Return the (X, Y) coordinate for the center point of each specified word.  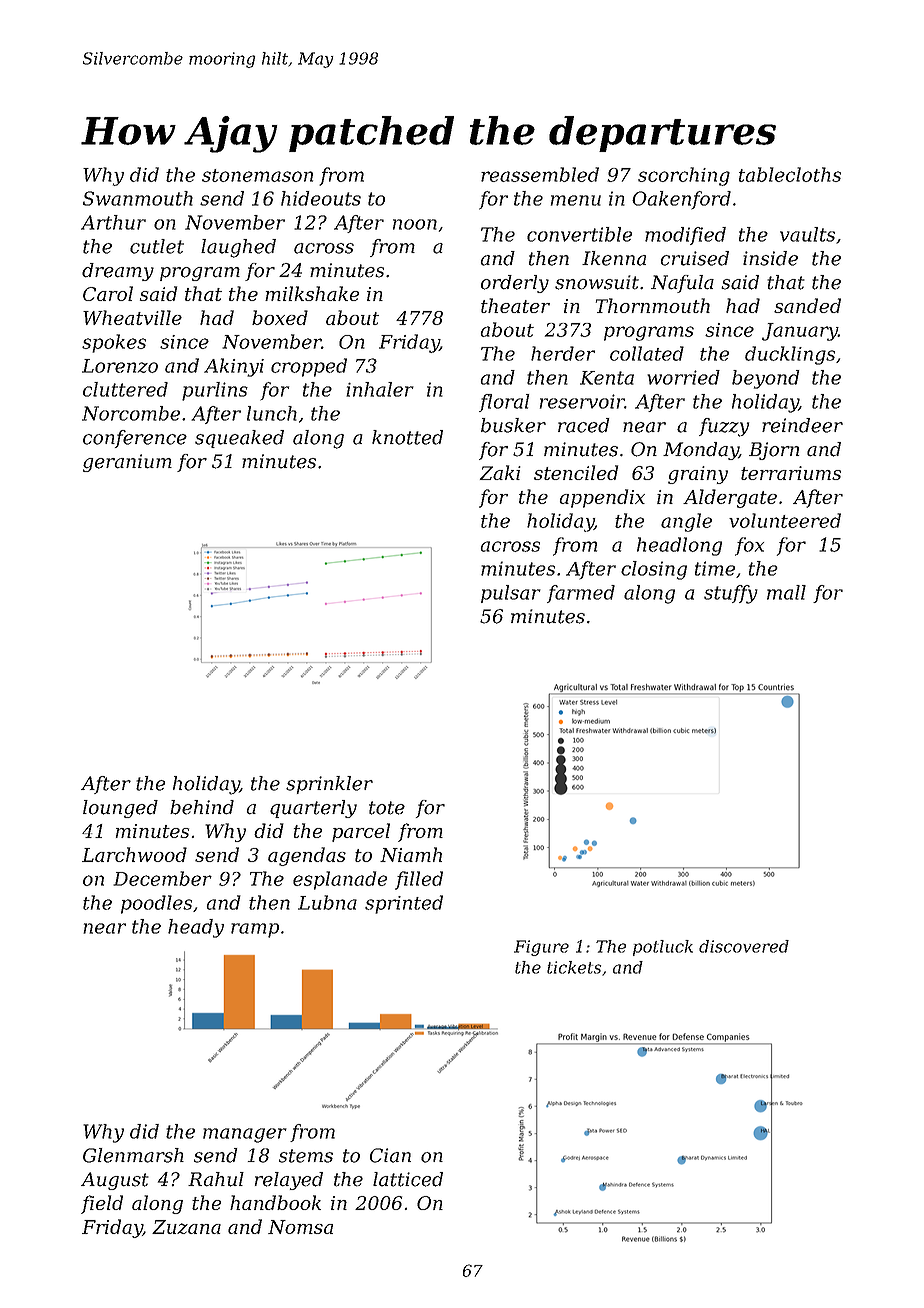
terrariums (791, 473)
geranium (127, 463)
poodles (156, 904)
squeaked (239, 439)
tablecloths (790, 174)
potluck (663, 948)
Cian (390, 1155)
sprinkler (329, 785)
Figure (541, 948)
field (102, 1204)
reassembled (540, 174)
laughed (238, 248)
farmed (581, 594)
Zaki (500, 472)
